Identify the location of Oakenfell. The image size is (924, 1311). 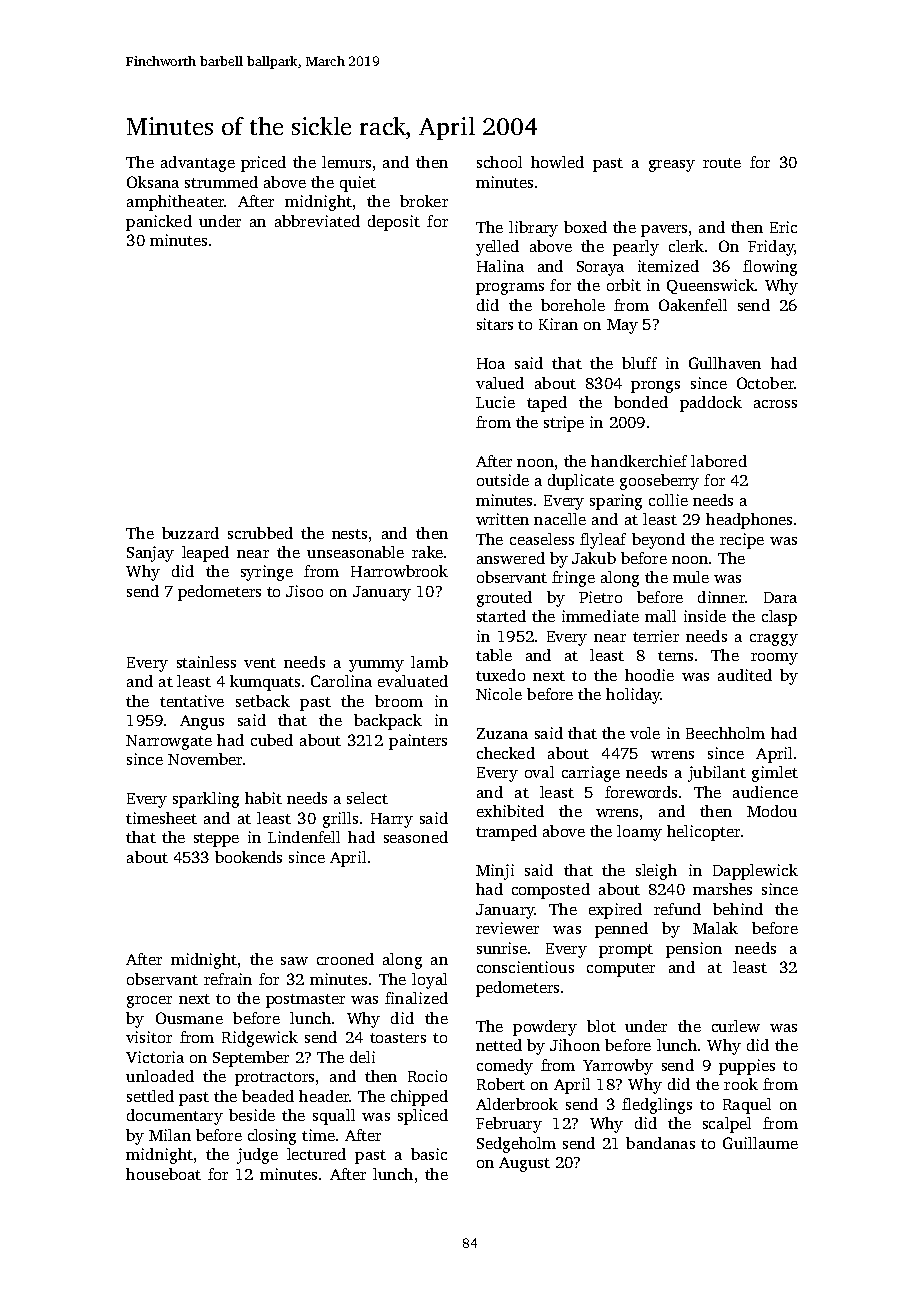
(693, 305).
